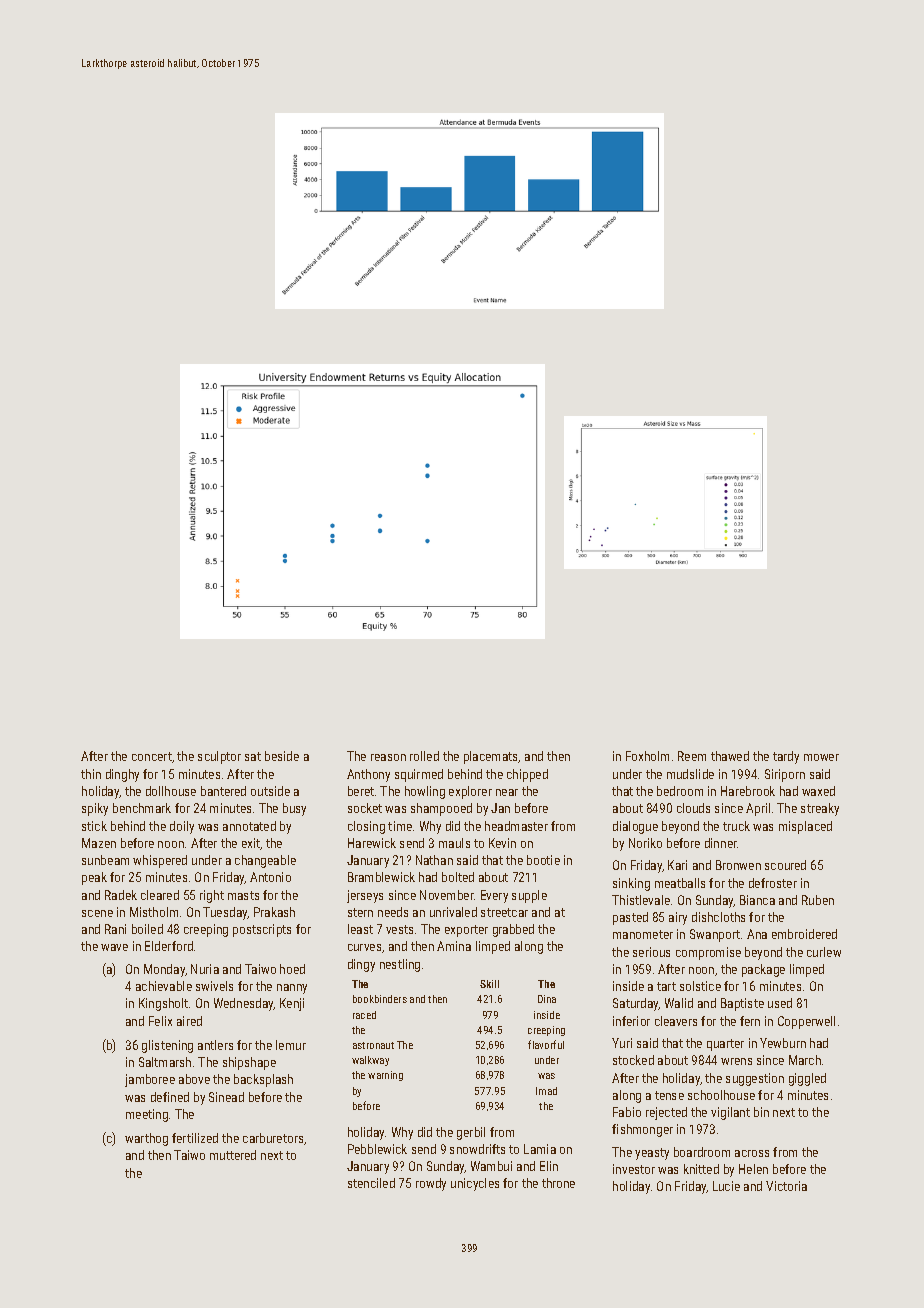  I want to click on reason, so click(388, 757).
